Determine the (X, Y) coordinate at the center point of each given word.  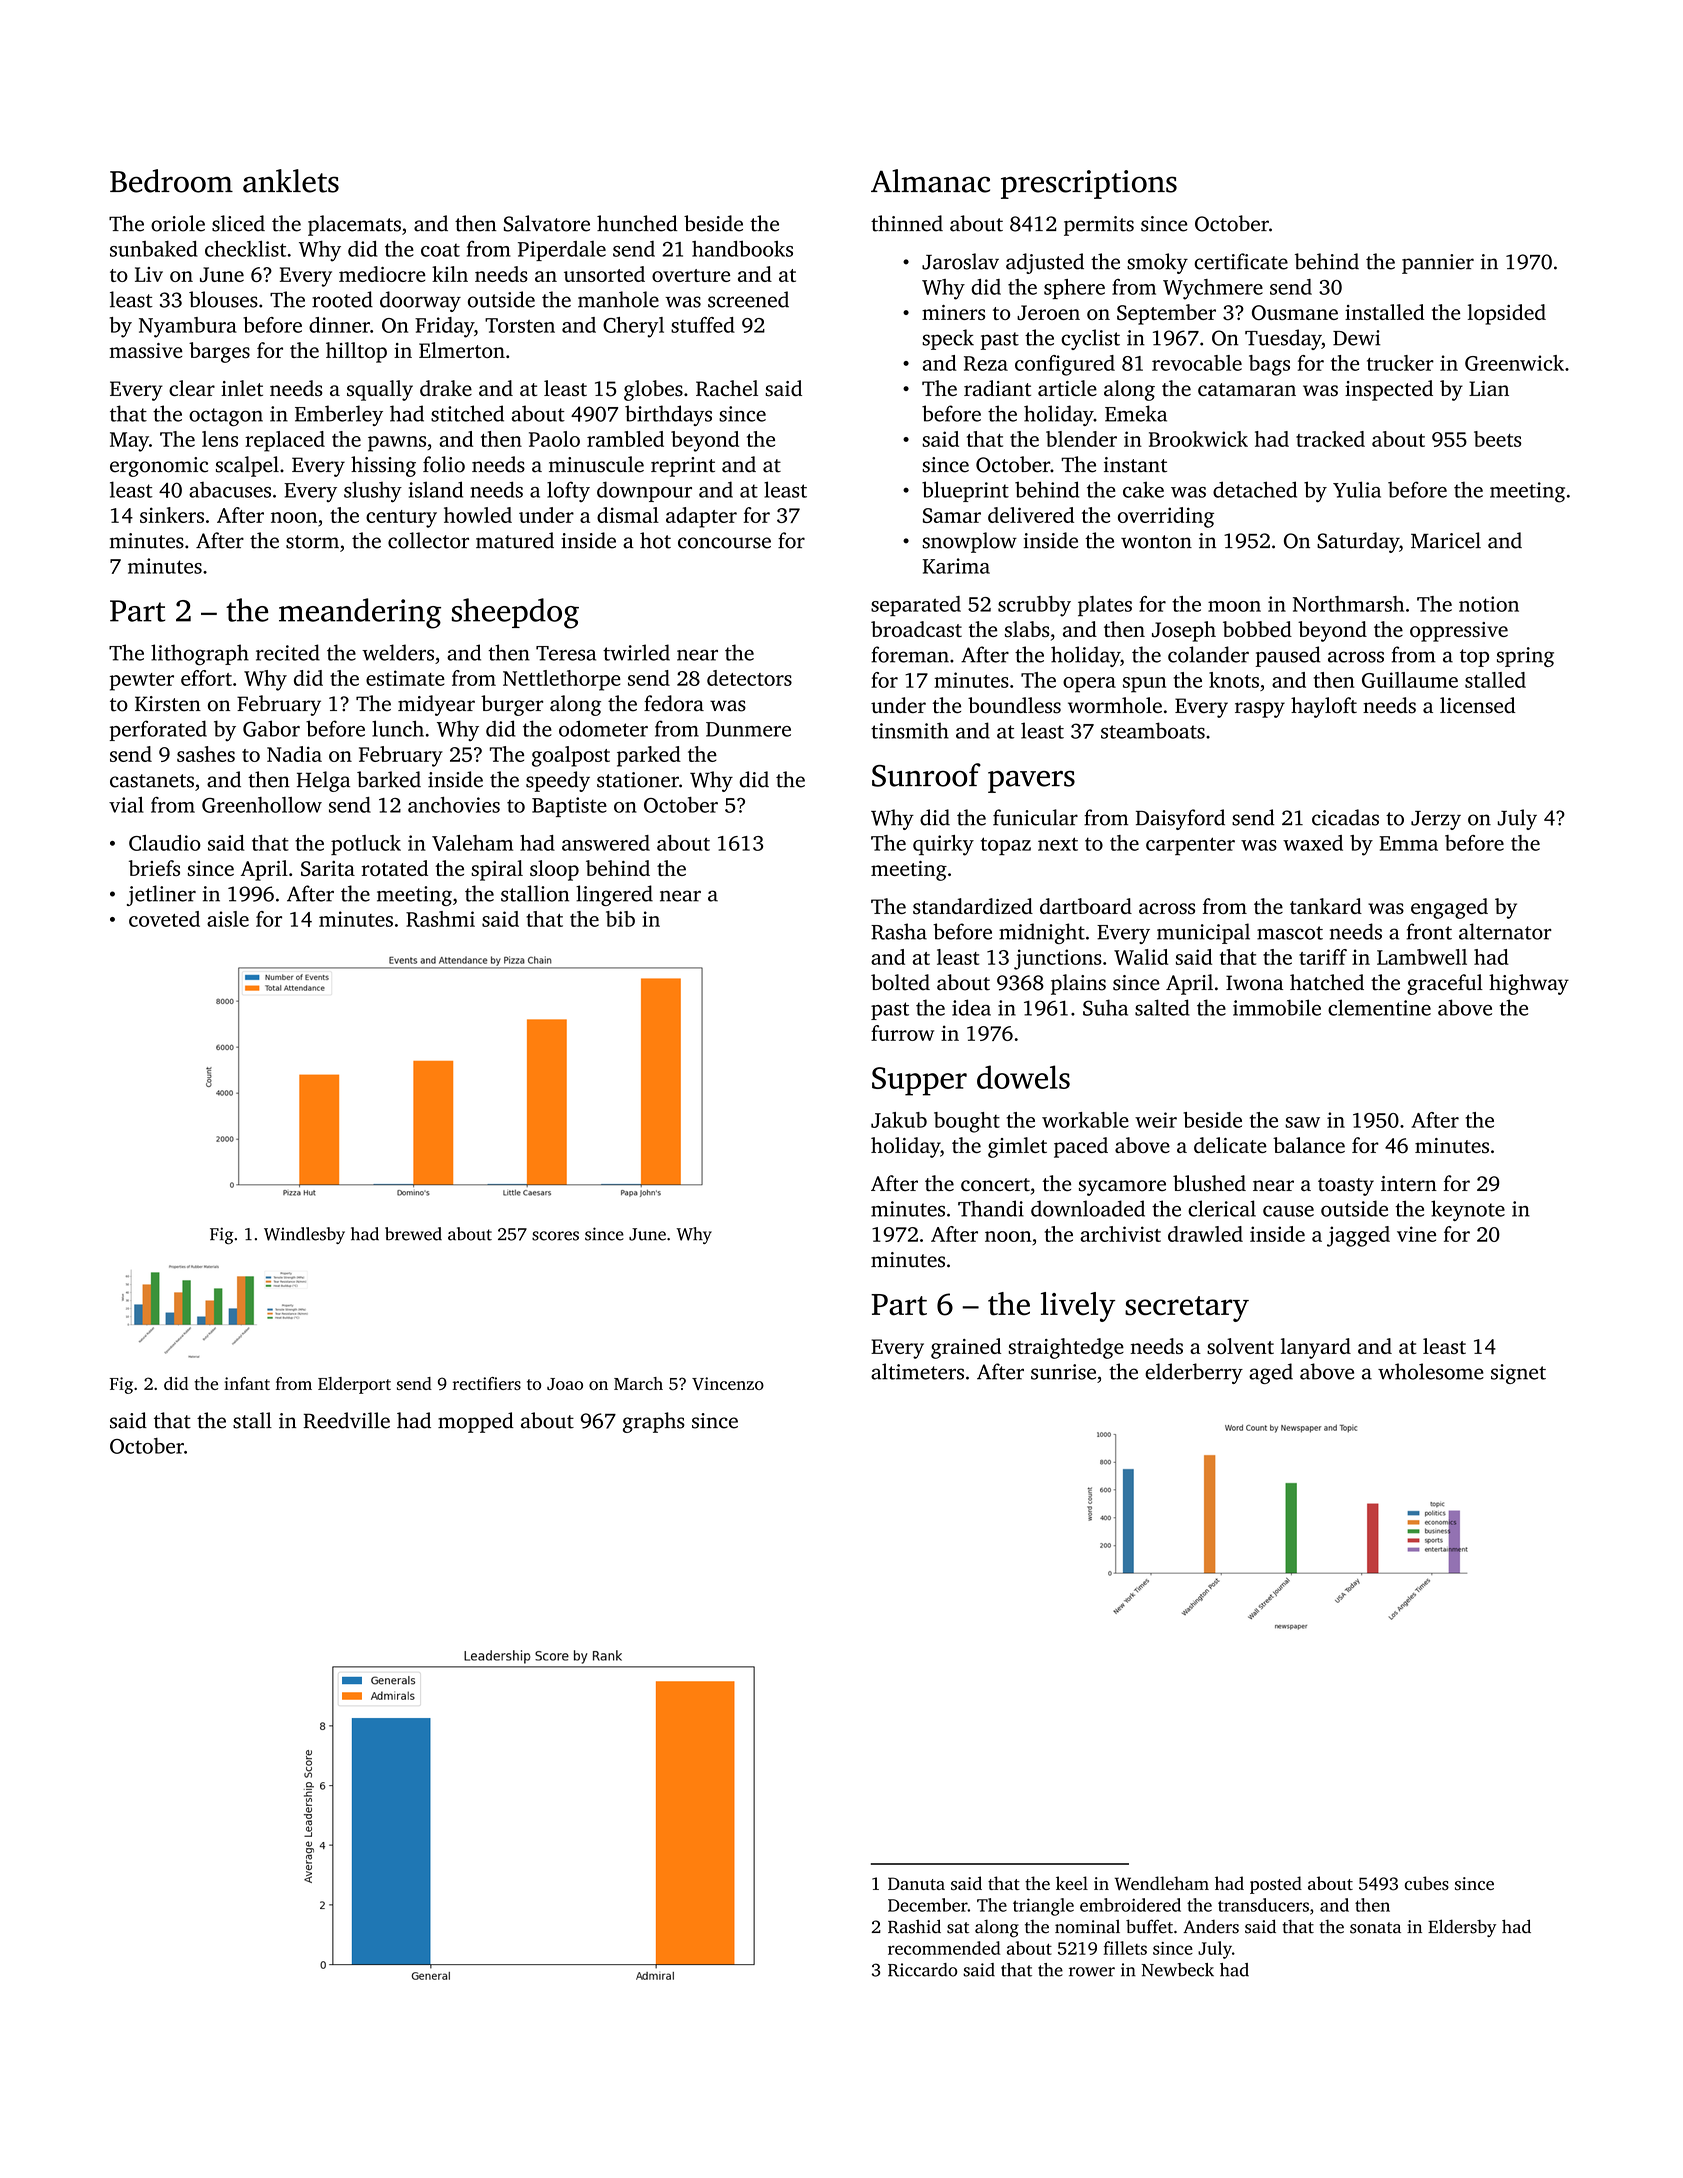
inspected (1389, 390)
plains (1078, 984)
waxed (1313, 843)
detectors (749, 678)
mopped (476, 1422)
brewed (413, 1234)
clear (192, 388)
